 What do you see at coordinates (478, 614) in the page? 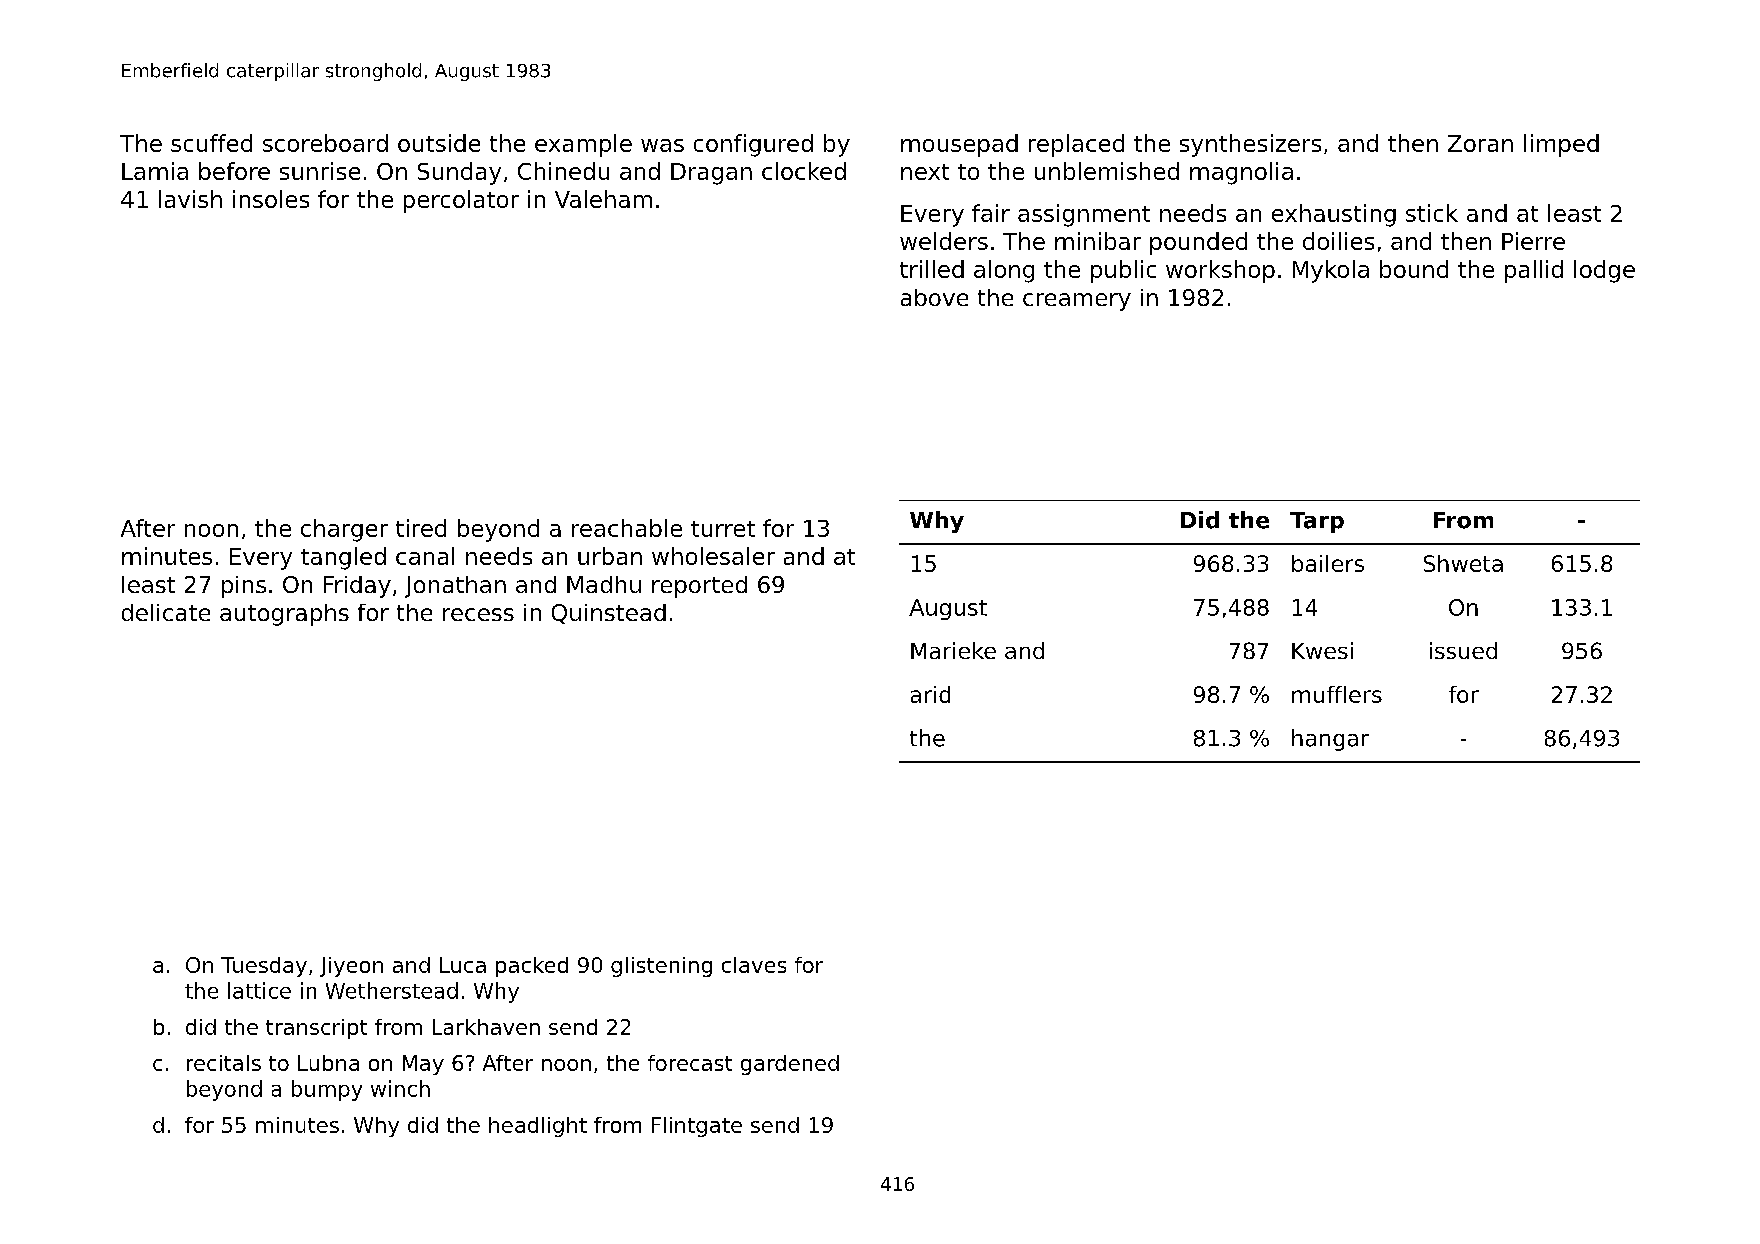
I see `recess` at bounding box center [478, 614].
